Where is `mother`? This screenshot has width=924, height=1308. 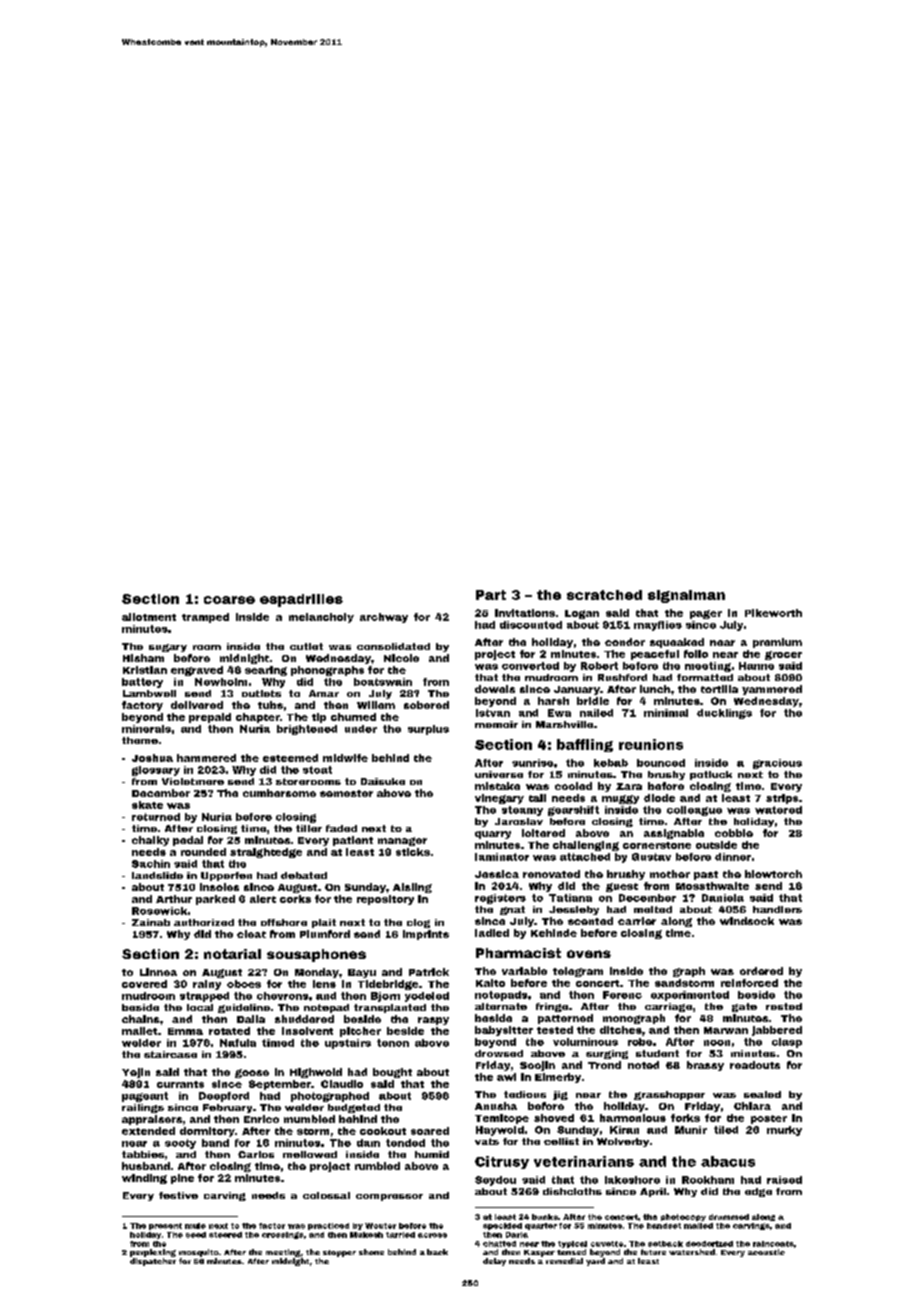 mother is located at coordinates (670, 874).
